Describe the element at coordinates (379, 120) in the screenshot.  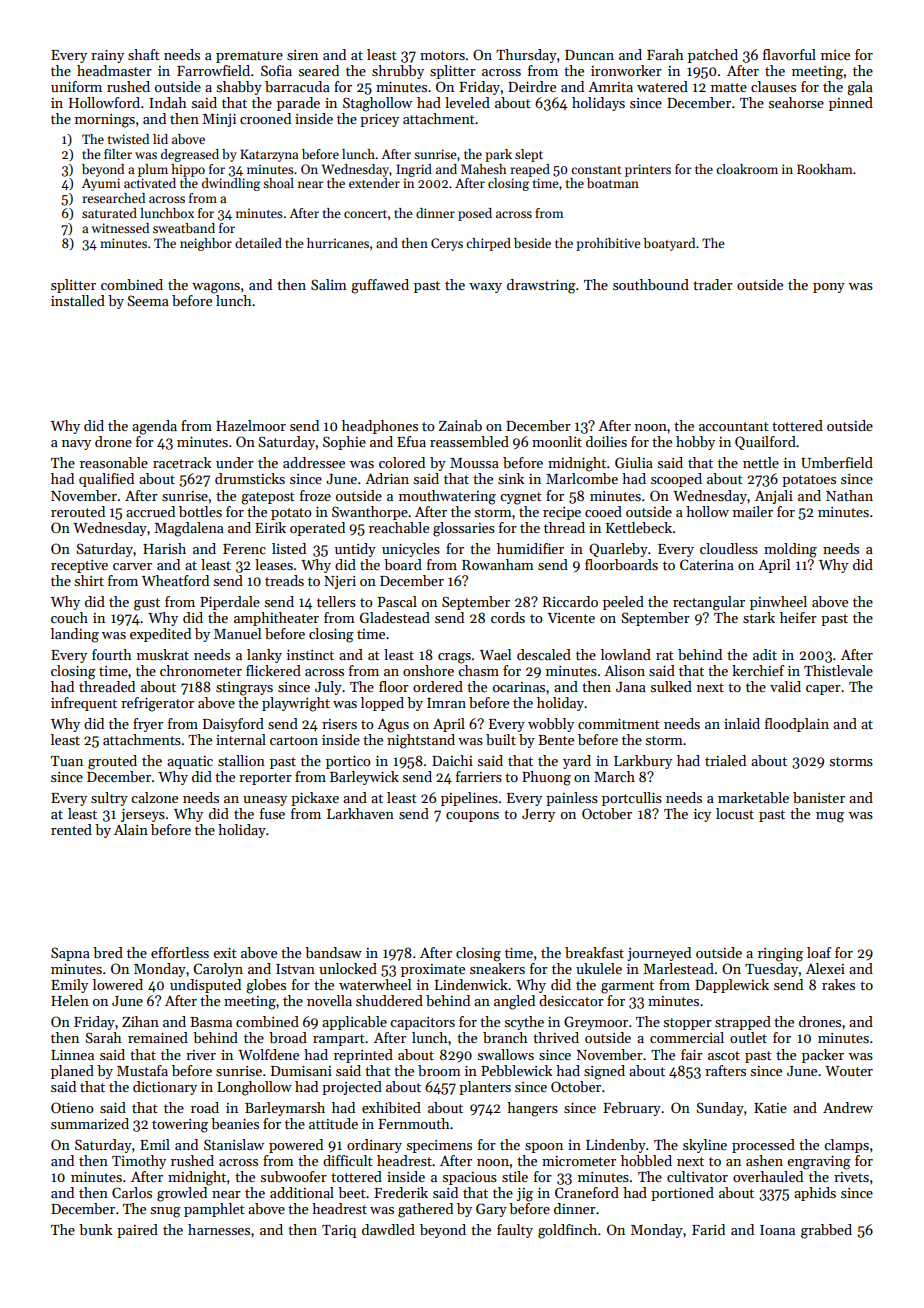
I see `pricey` at that location.
